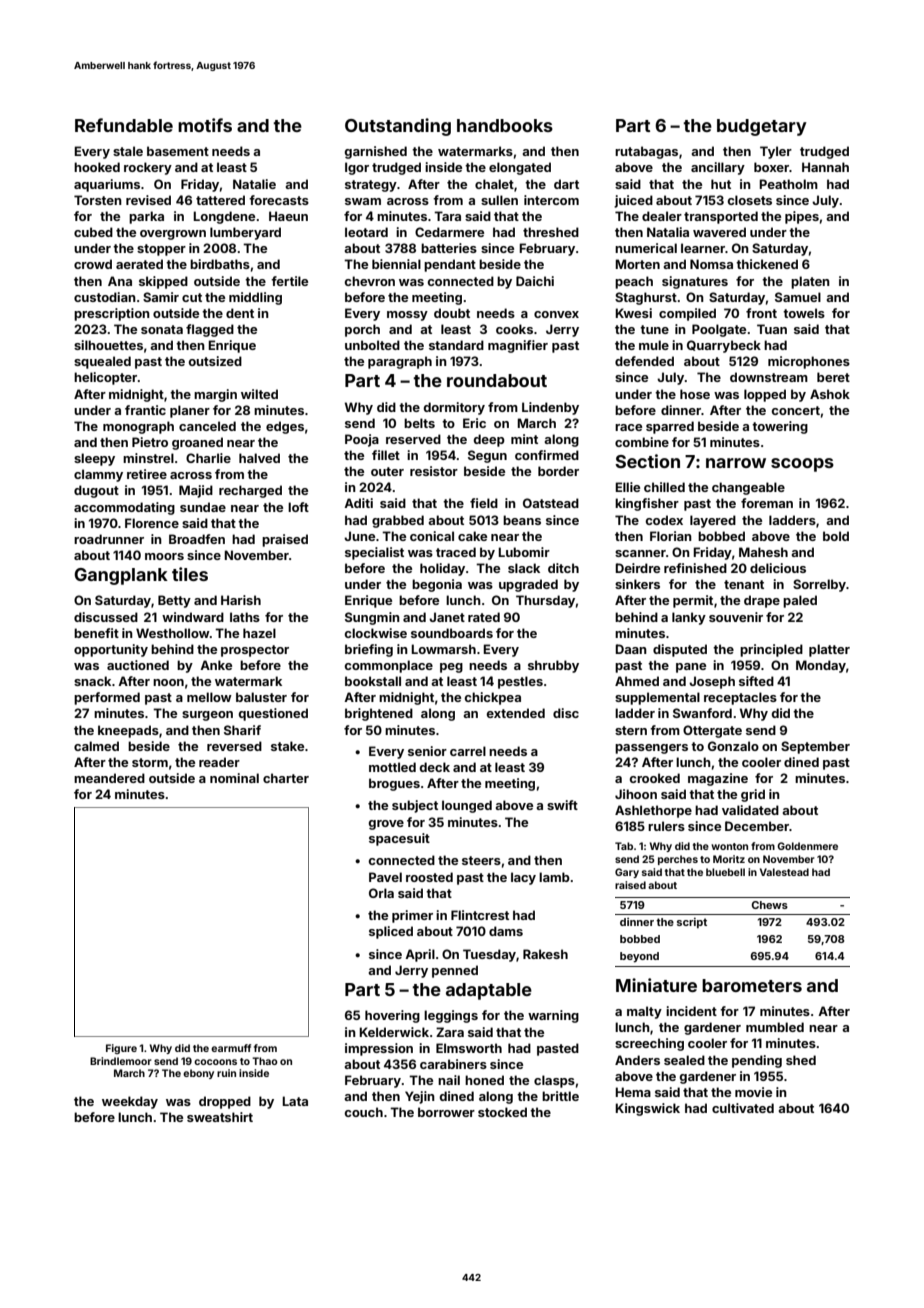  I want to click on cooks, so click(514, 329).
